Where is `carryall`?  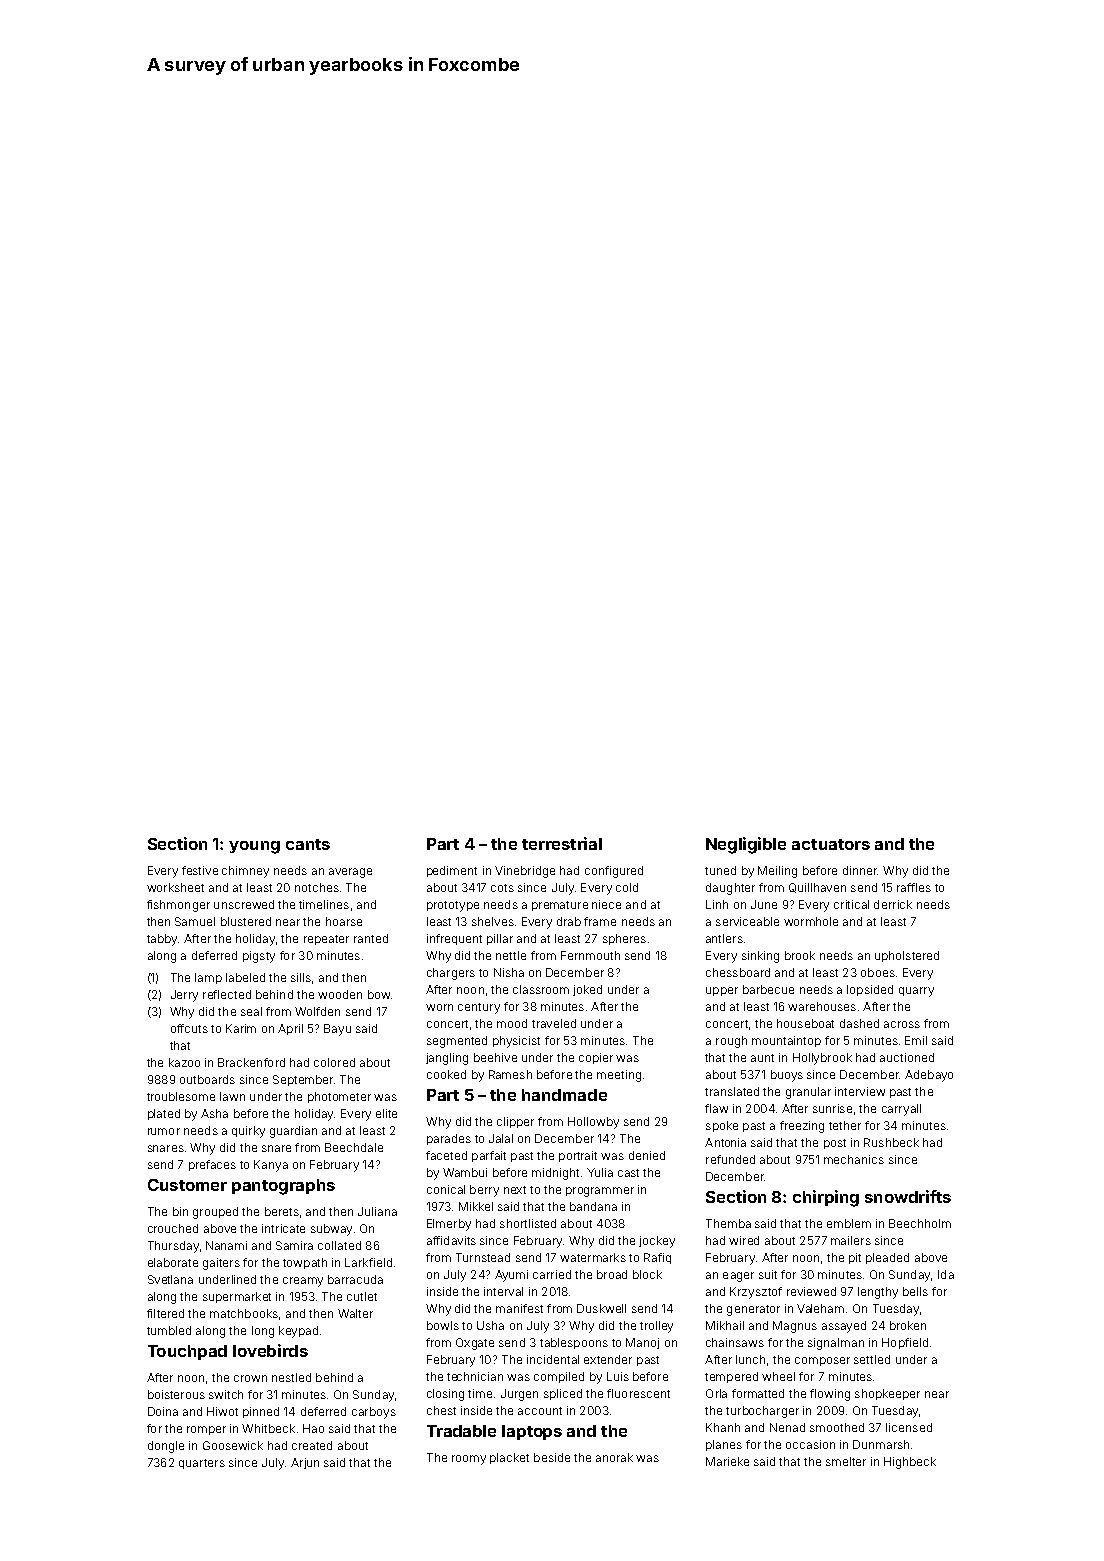
carryall is located at coordinates (901, 1110).
